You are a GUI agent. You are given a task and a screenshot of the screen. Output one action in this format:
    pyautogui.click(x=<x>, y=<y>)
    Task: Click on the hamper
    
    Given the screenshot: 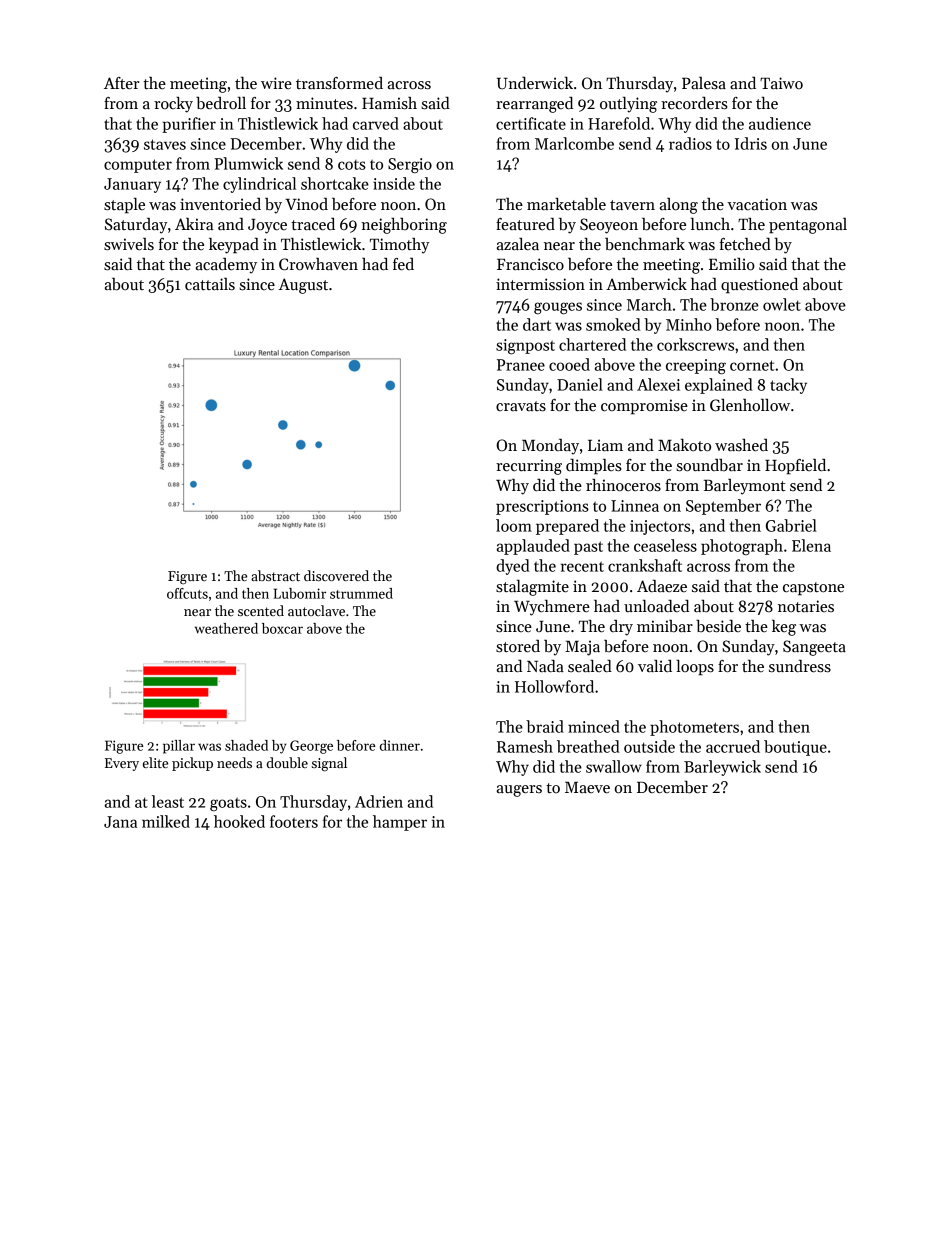 What is the action you would take?
    pyautogui.click(x=400, y=823)
